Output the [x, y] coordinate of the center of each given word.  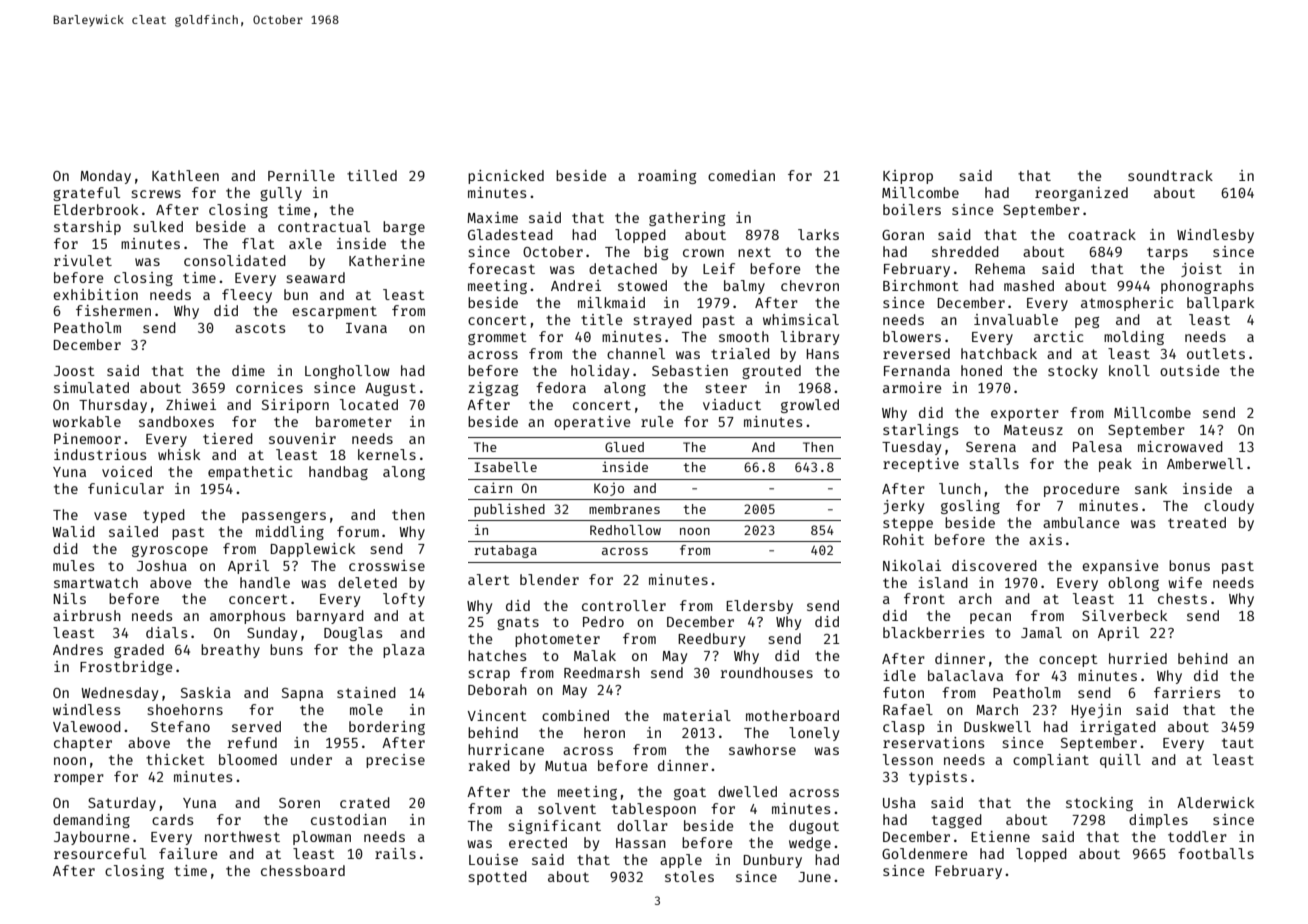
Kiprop [908, 177]
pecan [990, 618]
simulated [91, 387]
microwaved [1180, 446]
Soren [299, 803]
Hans [823, 354]
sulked [158, 226]
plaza [404, 651]
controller [624, 605]
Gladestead [510, 234]
